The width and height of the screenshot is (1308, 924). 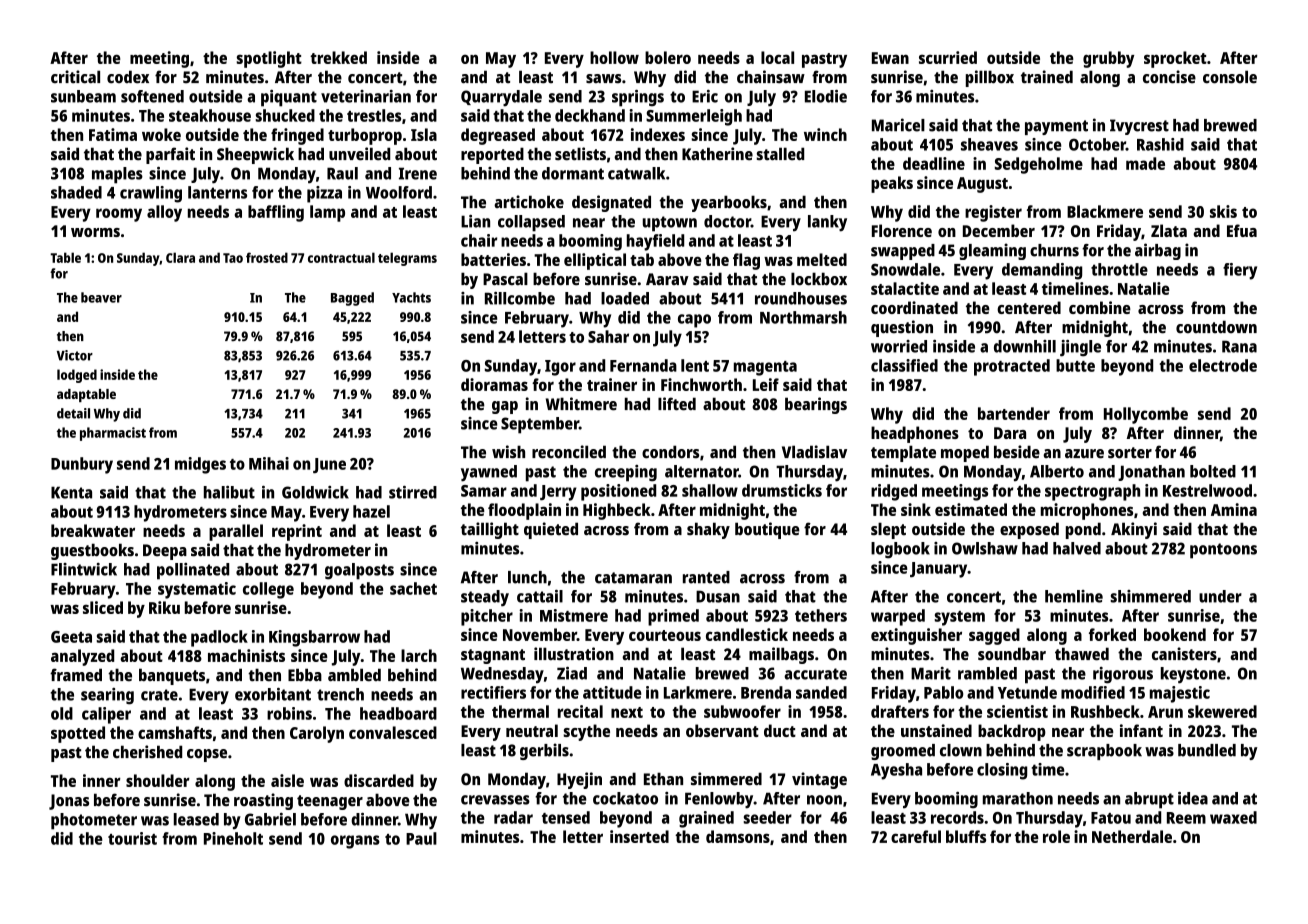 What do you see at coordinates (1240, 271) in the screenshot?
I see `fiery` at bounding box center [1240, 271].
